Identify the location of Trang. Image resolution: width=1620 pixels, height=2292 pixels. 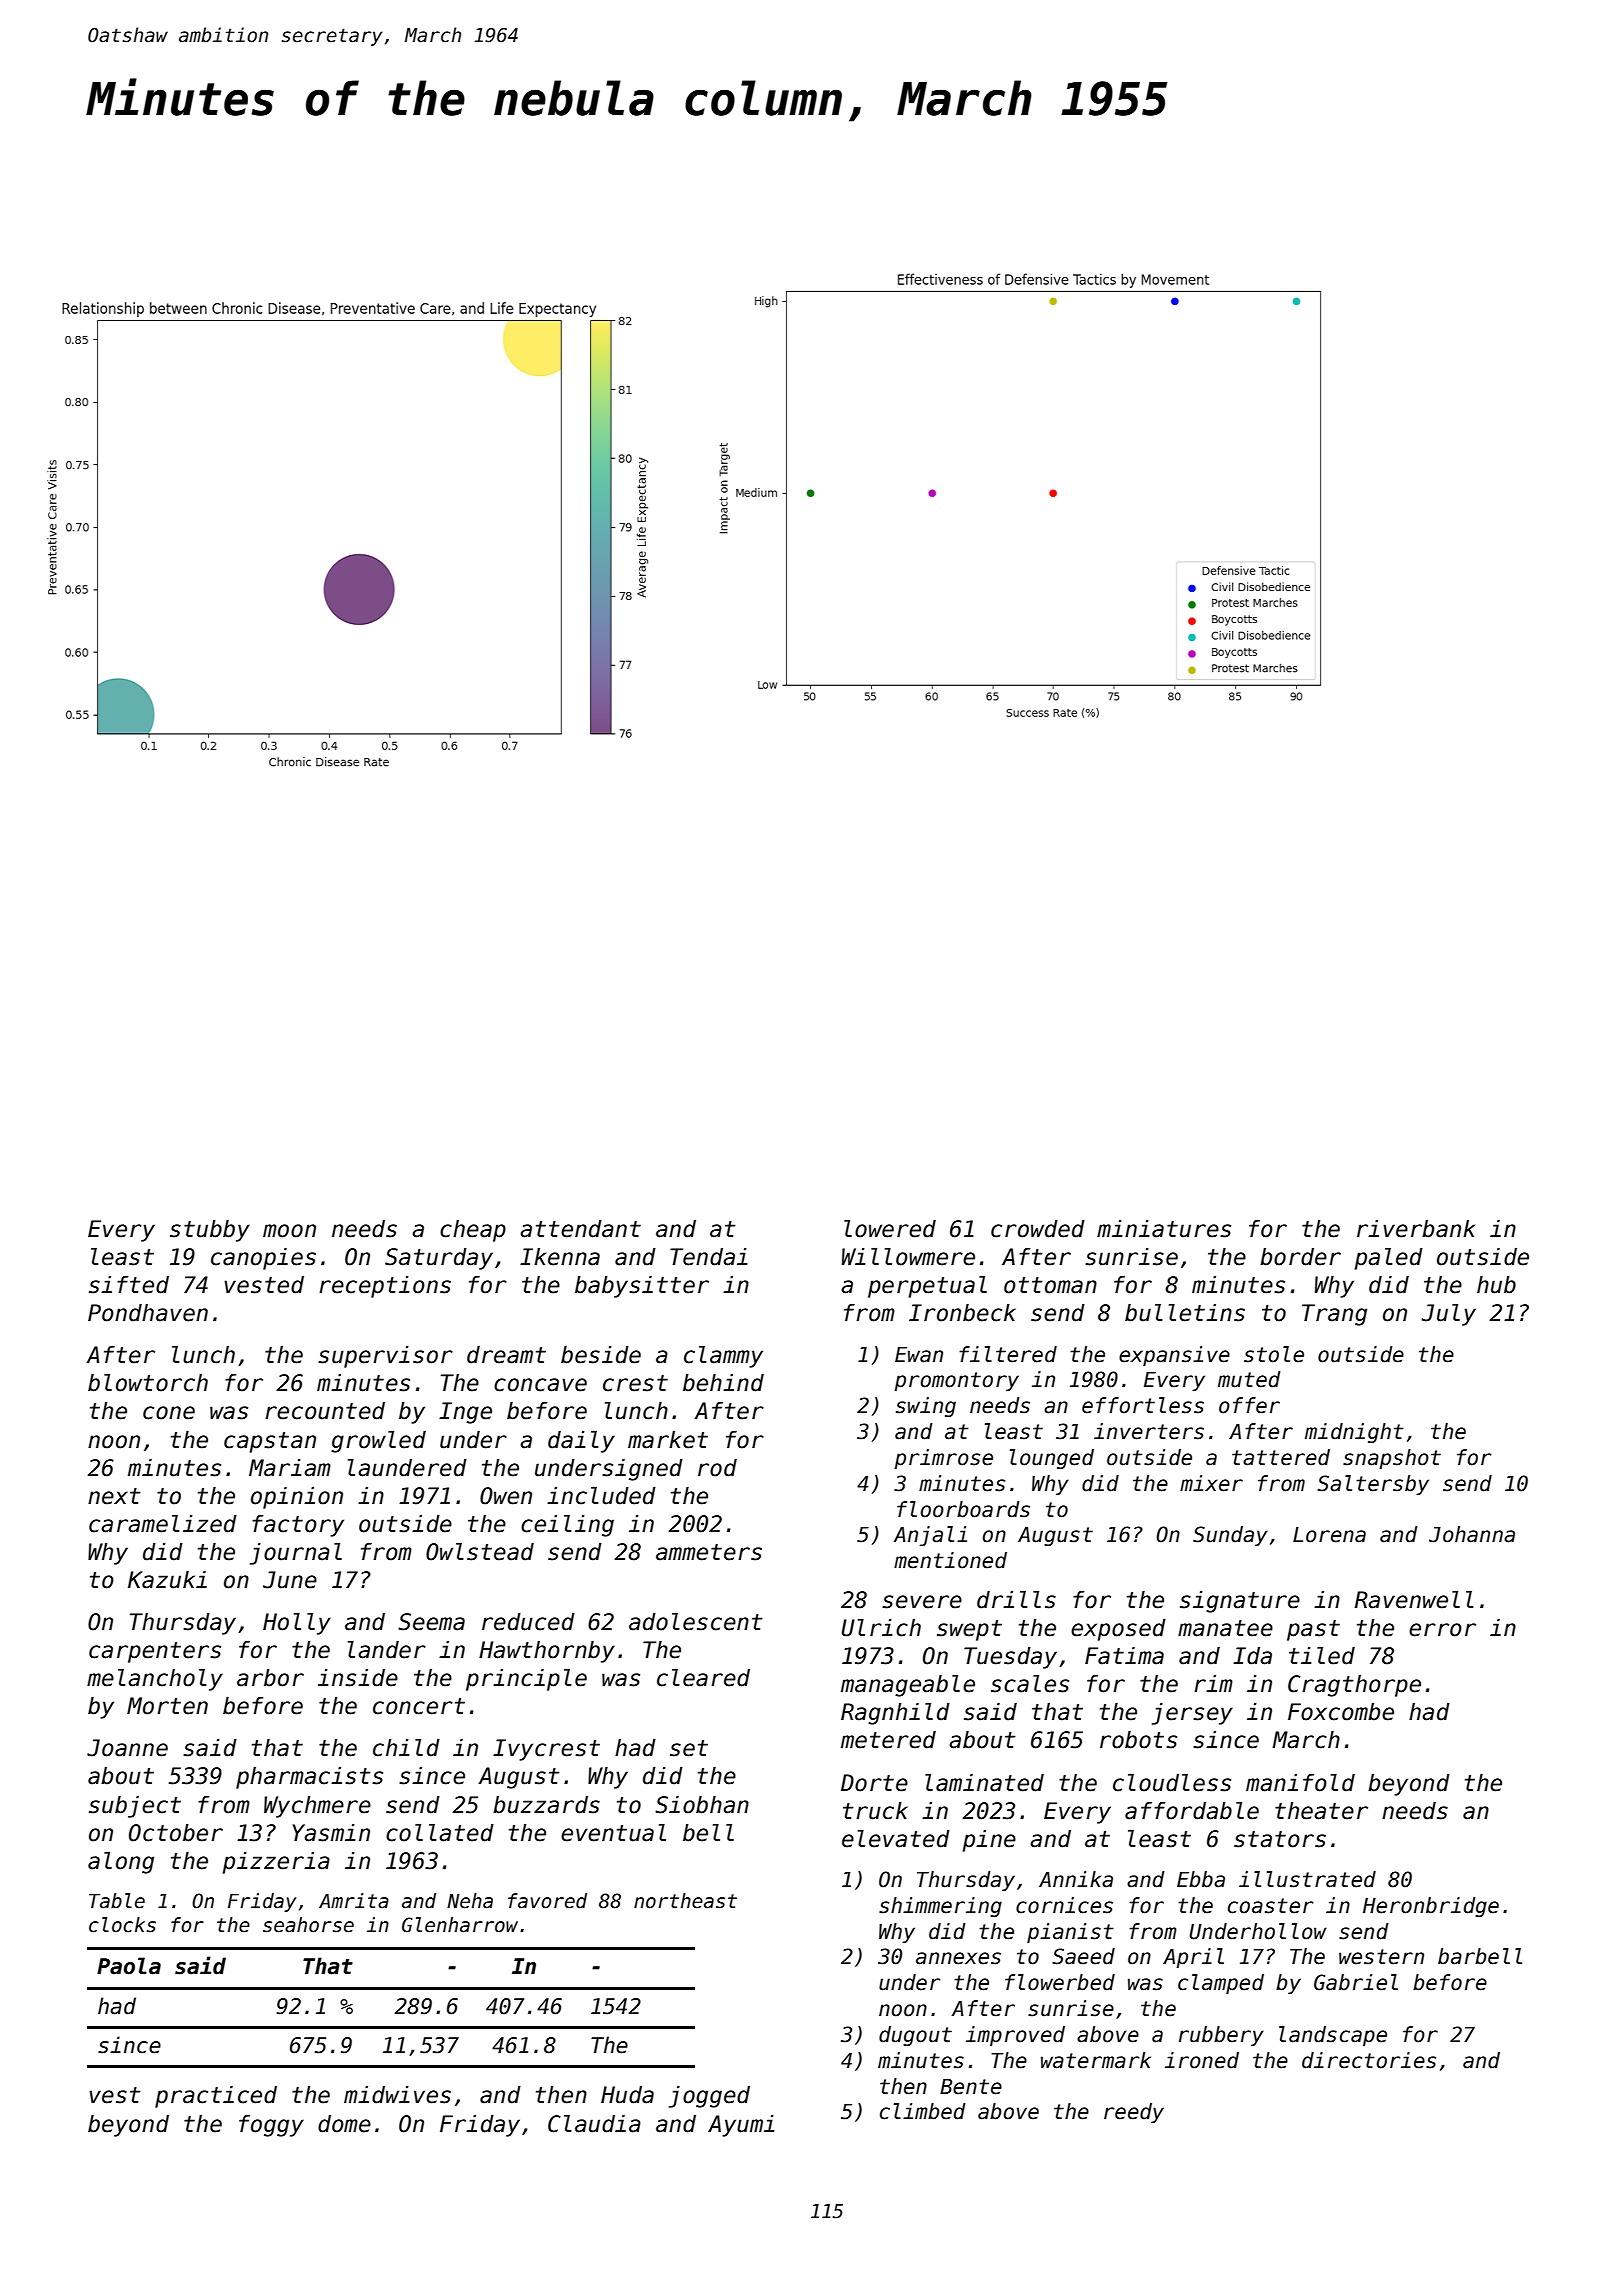
(1334, 1315).
